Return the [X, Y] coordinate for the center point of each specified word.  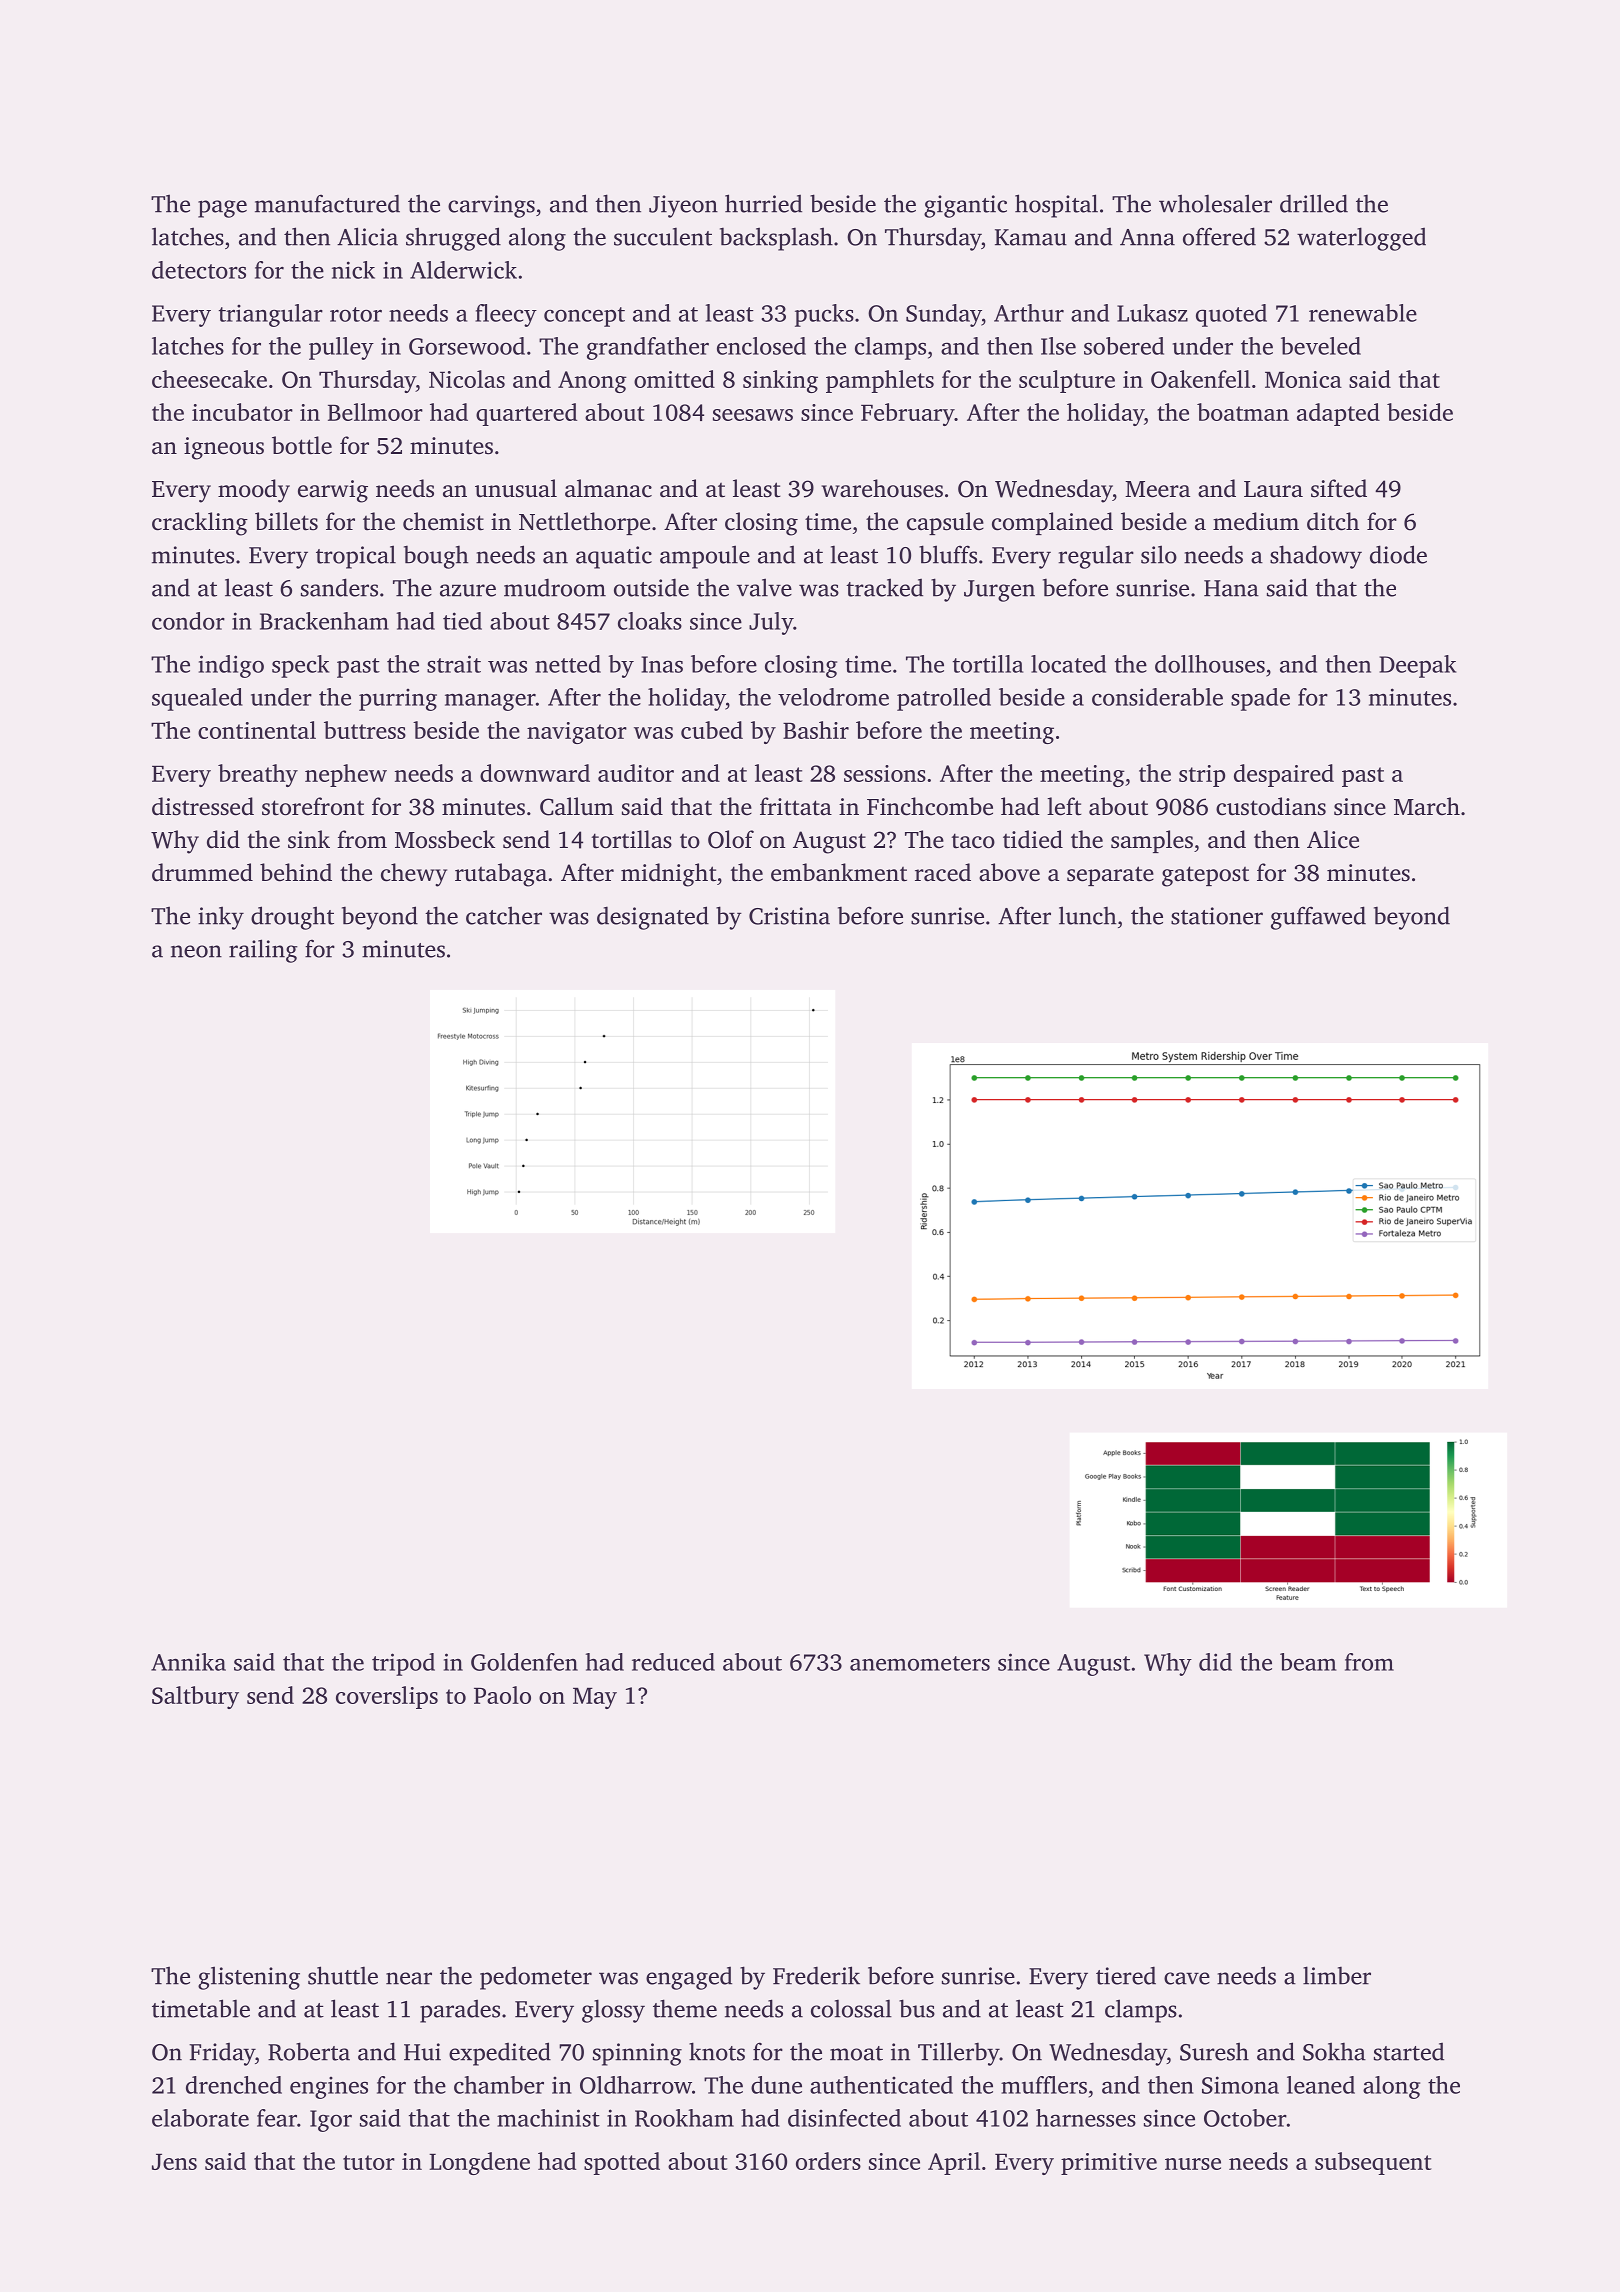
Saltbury [195, 1697]
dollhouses [1210, 664]
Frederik [816, 1975]
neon [196, 951]
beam [1308, 1662]
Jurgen [999, 591]
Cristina [789, 916]
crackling [200, 524]
